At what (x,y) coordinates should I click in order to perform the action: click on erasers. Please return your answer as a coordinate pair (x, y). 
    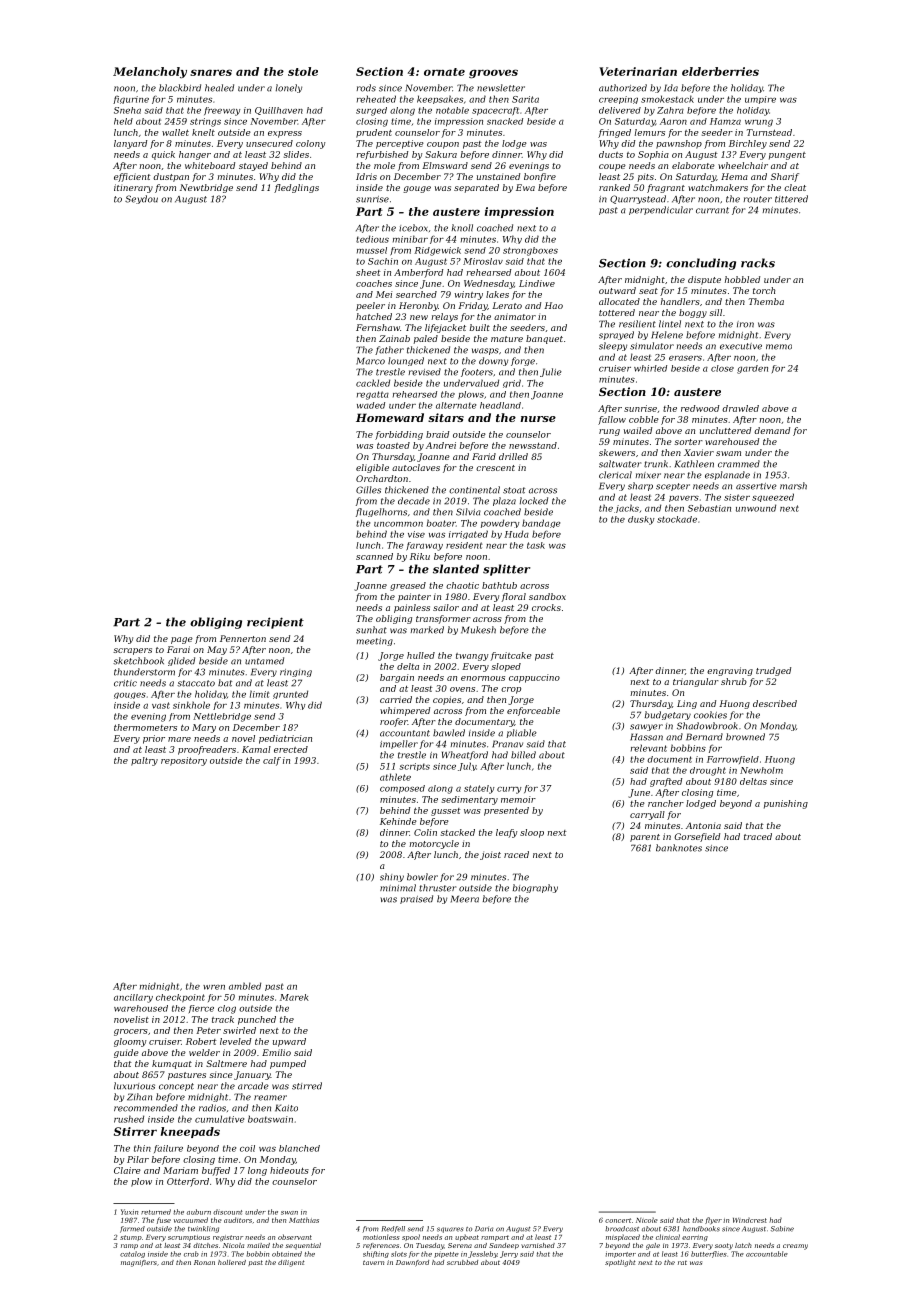
    Looking at the image, I should click on (685, 358).
